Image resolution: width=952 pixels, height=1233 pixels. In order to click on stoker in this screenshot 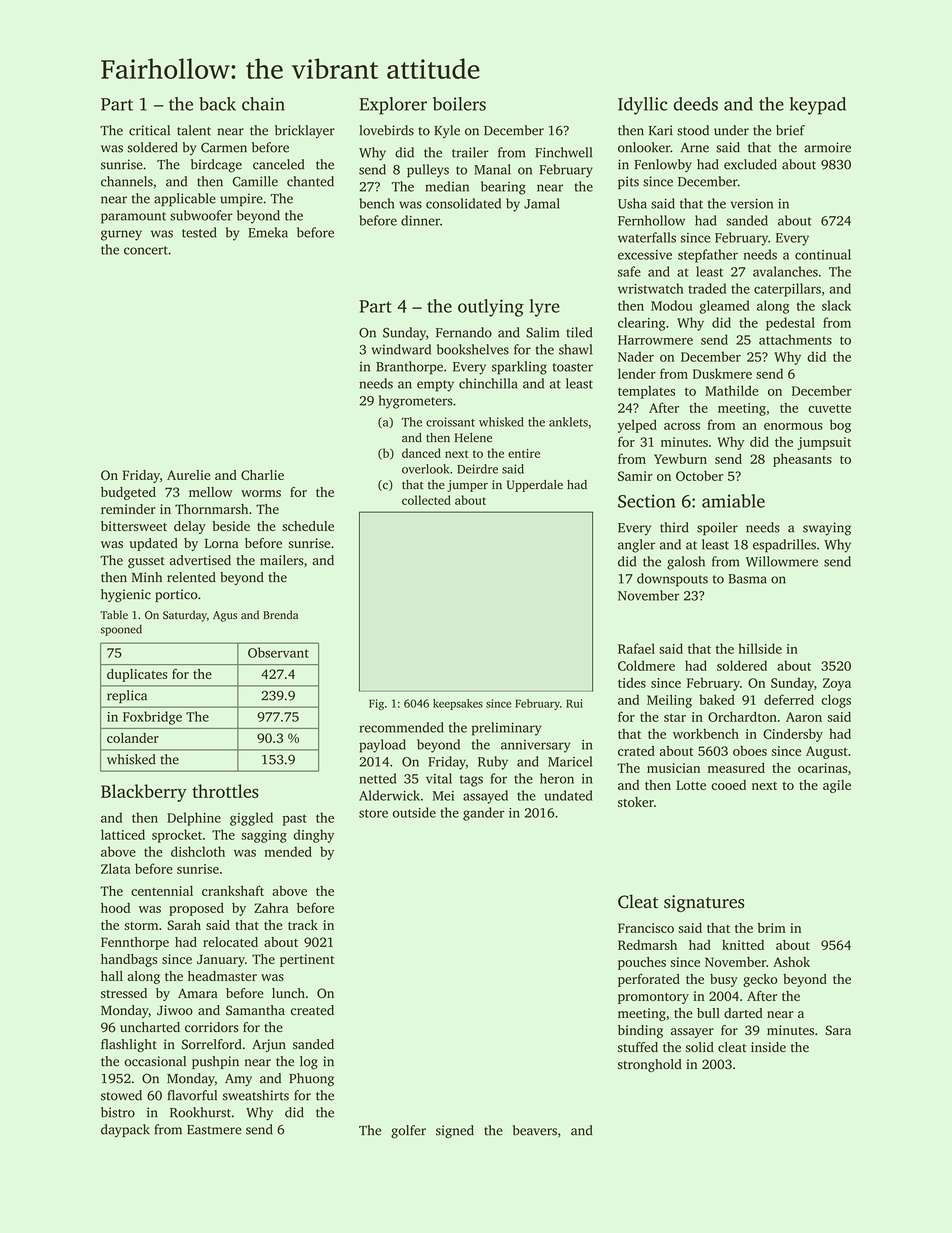, I will do `click(636, 802)`.
